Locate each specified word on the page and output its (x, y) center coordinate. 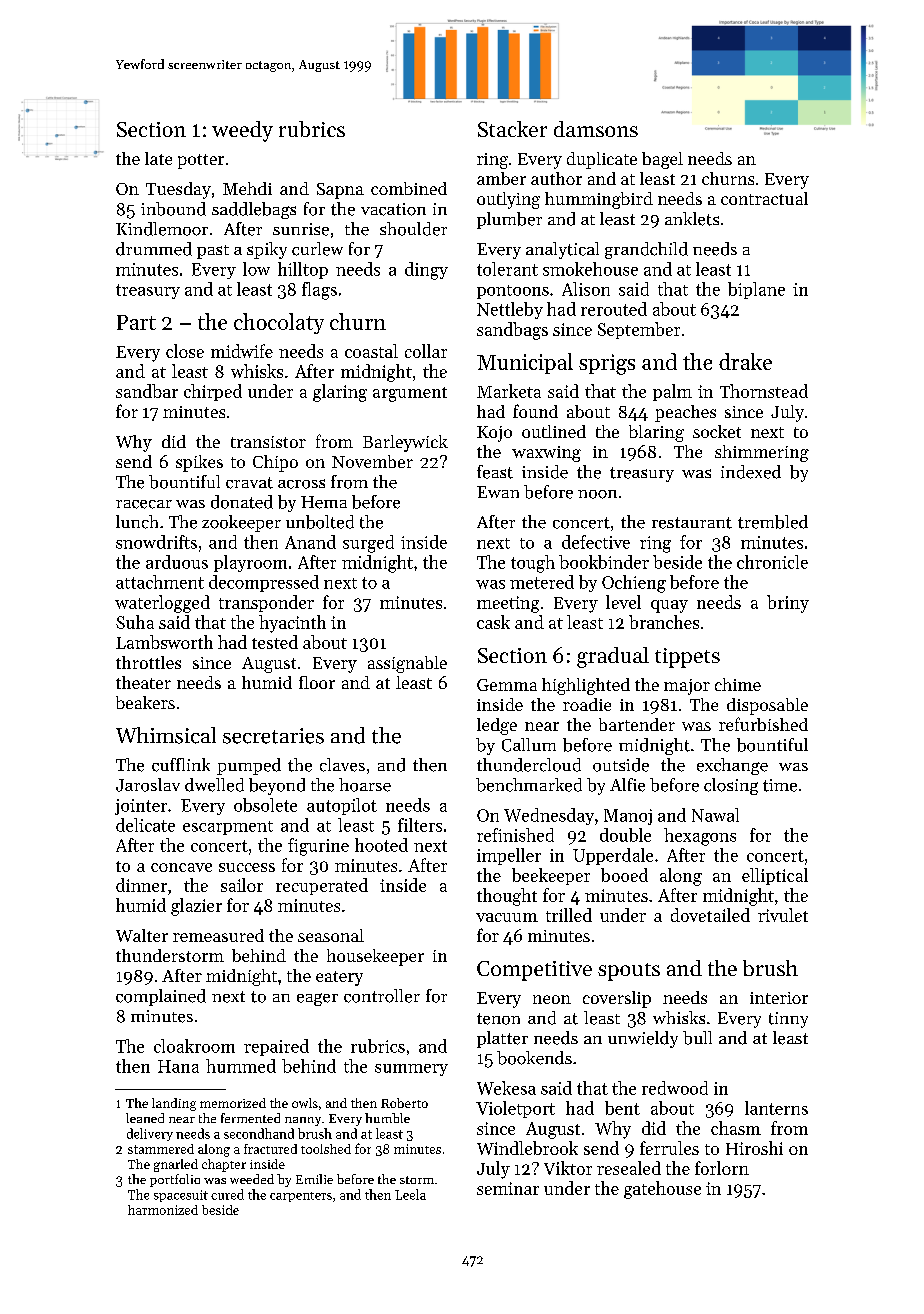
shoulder (413, 229)
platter (502, 1039)
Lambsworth (164, 642)
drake (745, 361)
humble (387, 1118)
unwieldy (643, 1039)
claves (342, 765)
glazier (196, 907)
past (213, 252)
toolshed (326, 1149)
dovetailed (710, 915)
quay (669, 606)
